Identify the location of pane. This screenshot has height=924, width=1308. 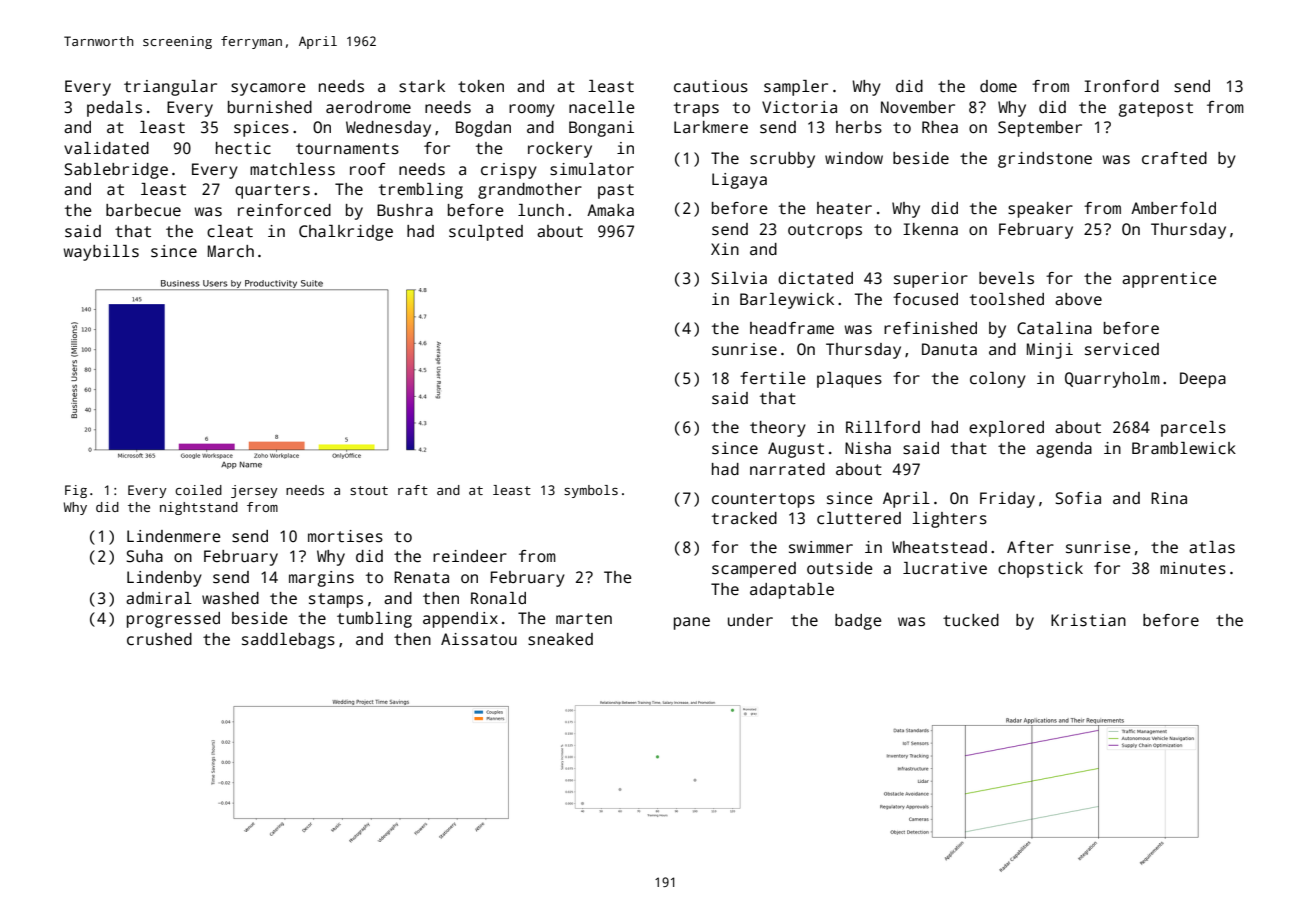
(692, 623).
